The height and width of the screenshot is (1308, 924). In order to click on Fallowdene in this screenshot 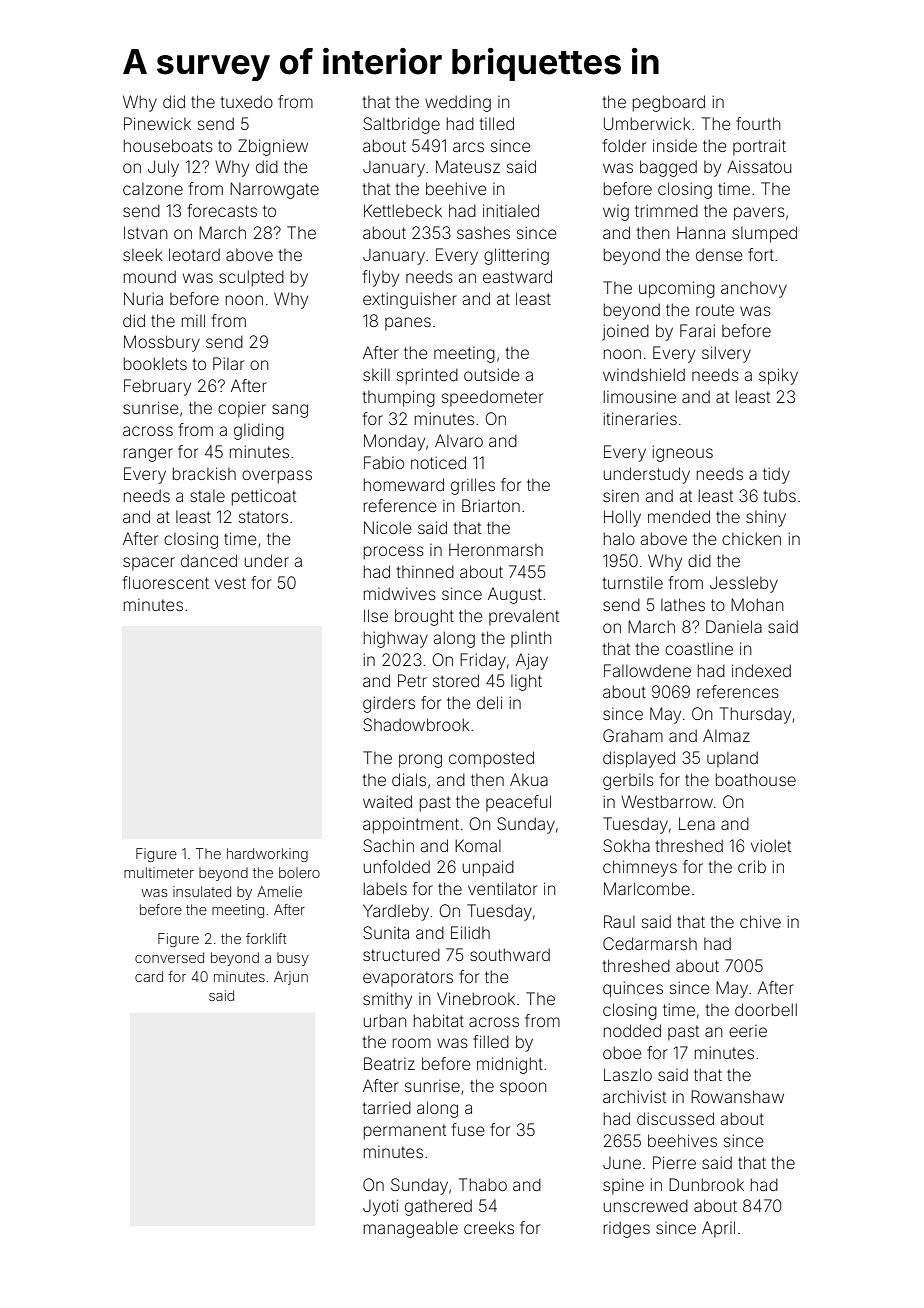, I will do `click(647, 670)`.
